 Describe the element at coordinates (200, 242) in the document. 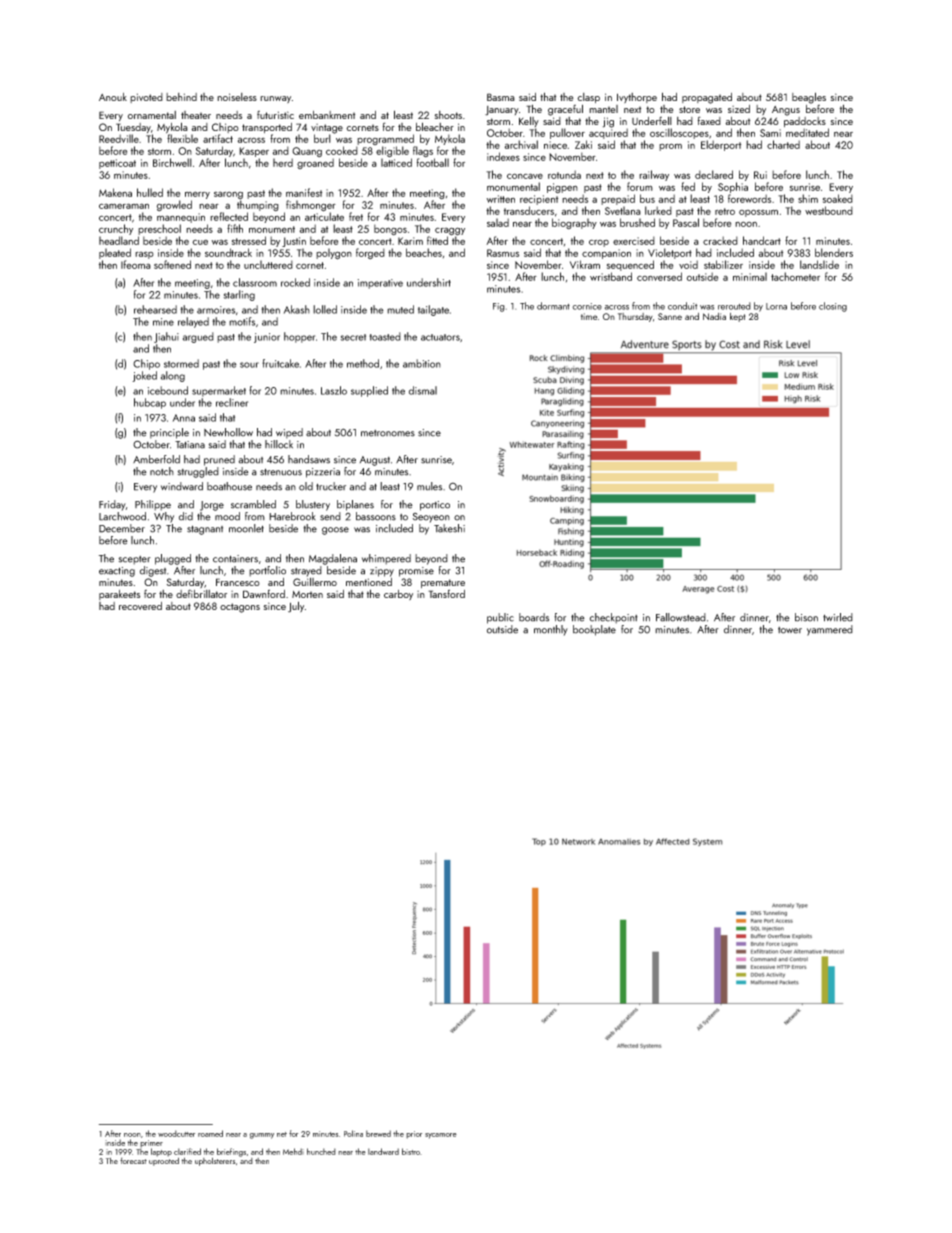

I see `cue` at that location.
